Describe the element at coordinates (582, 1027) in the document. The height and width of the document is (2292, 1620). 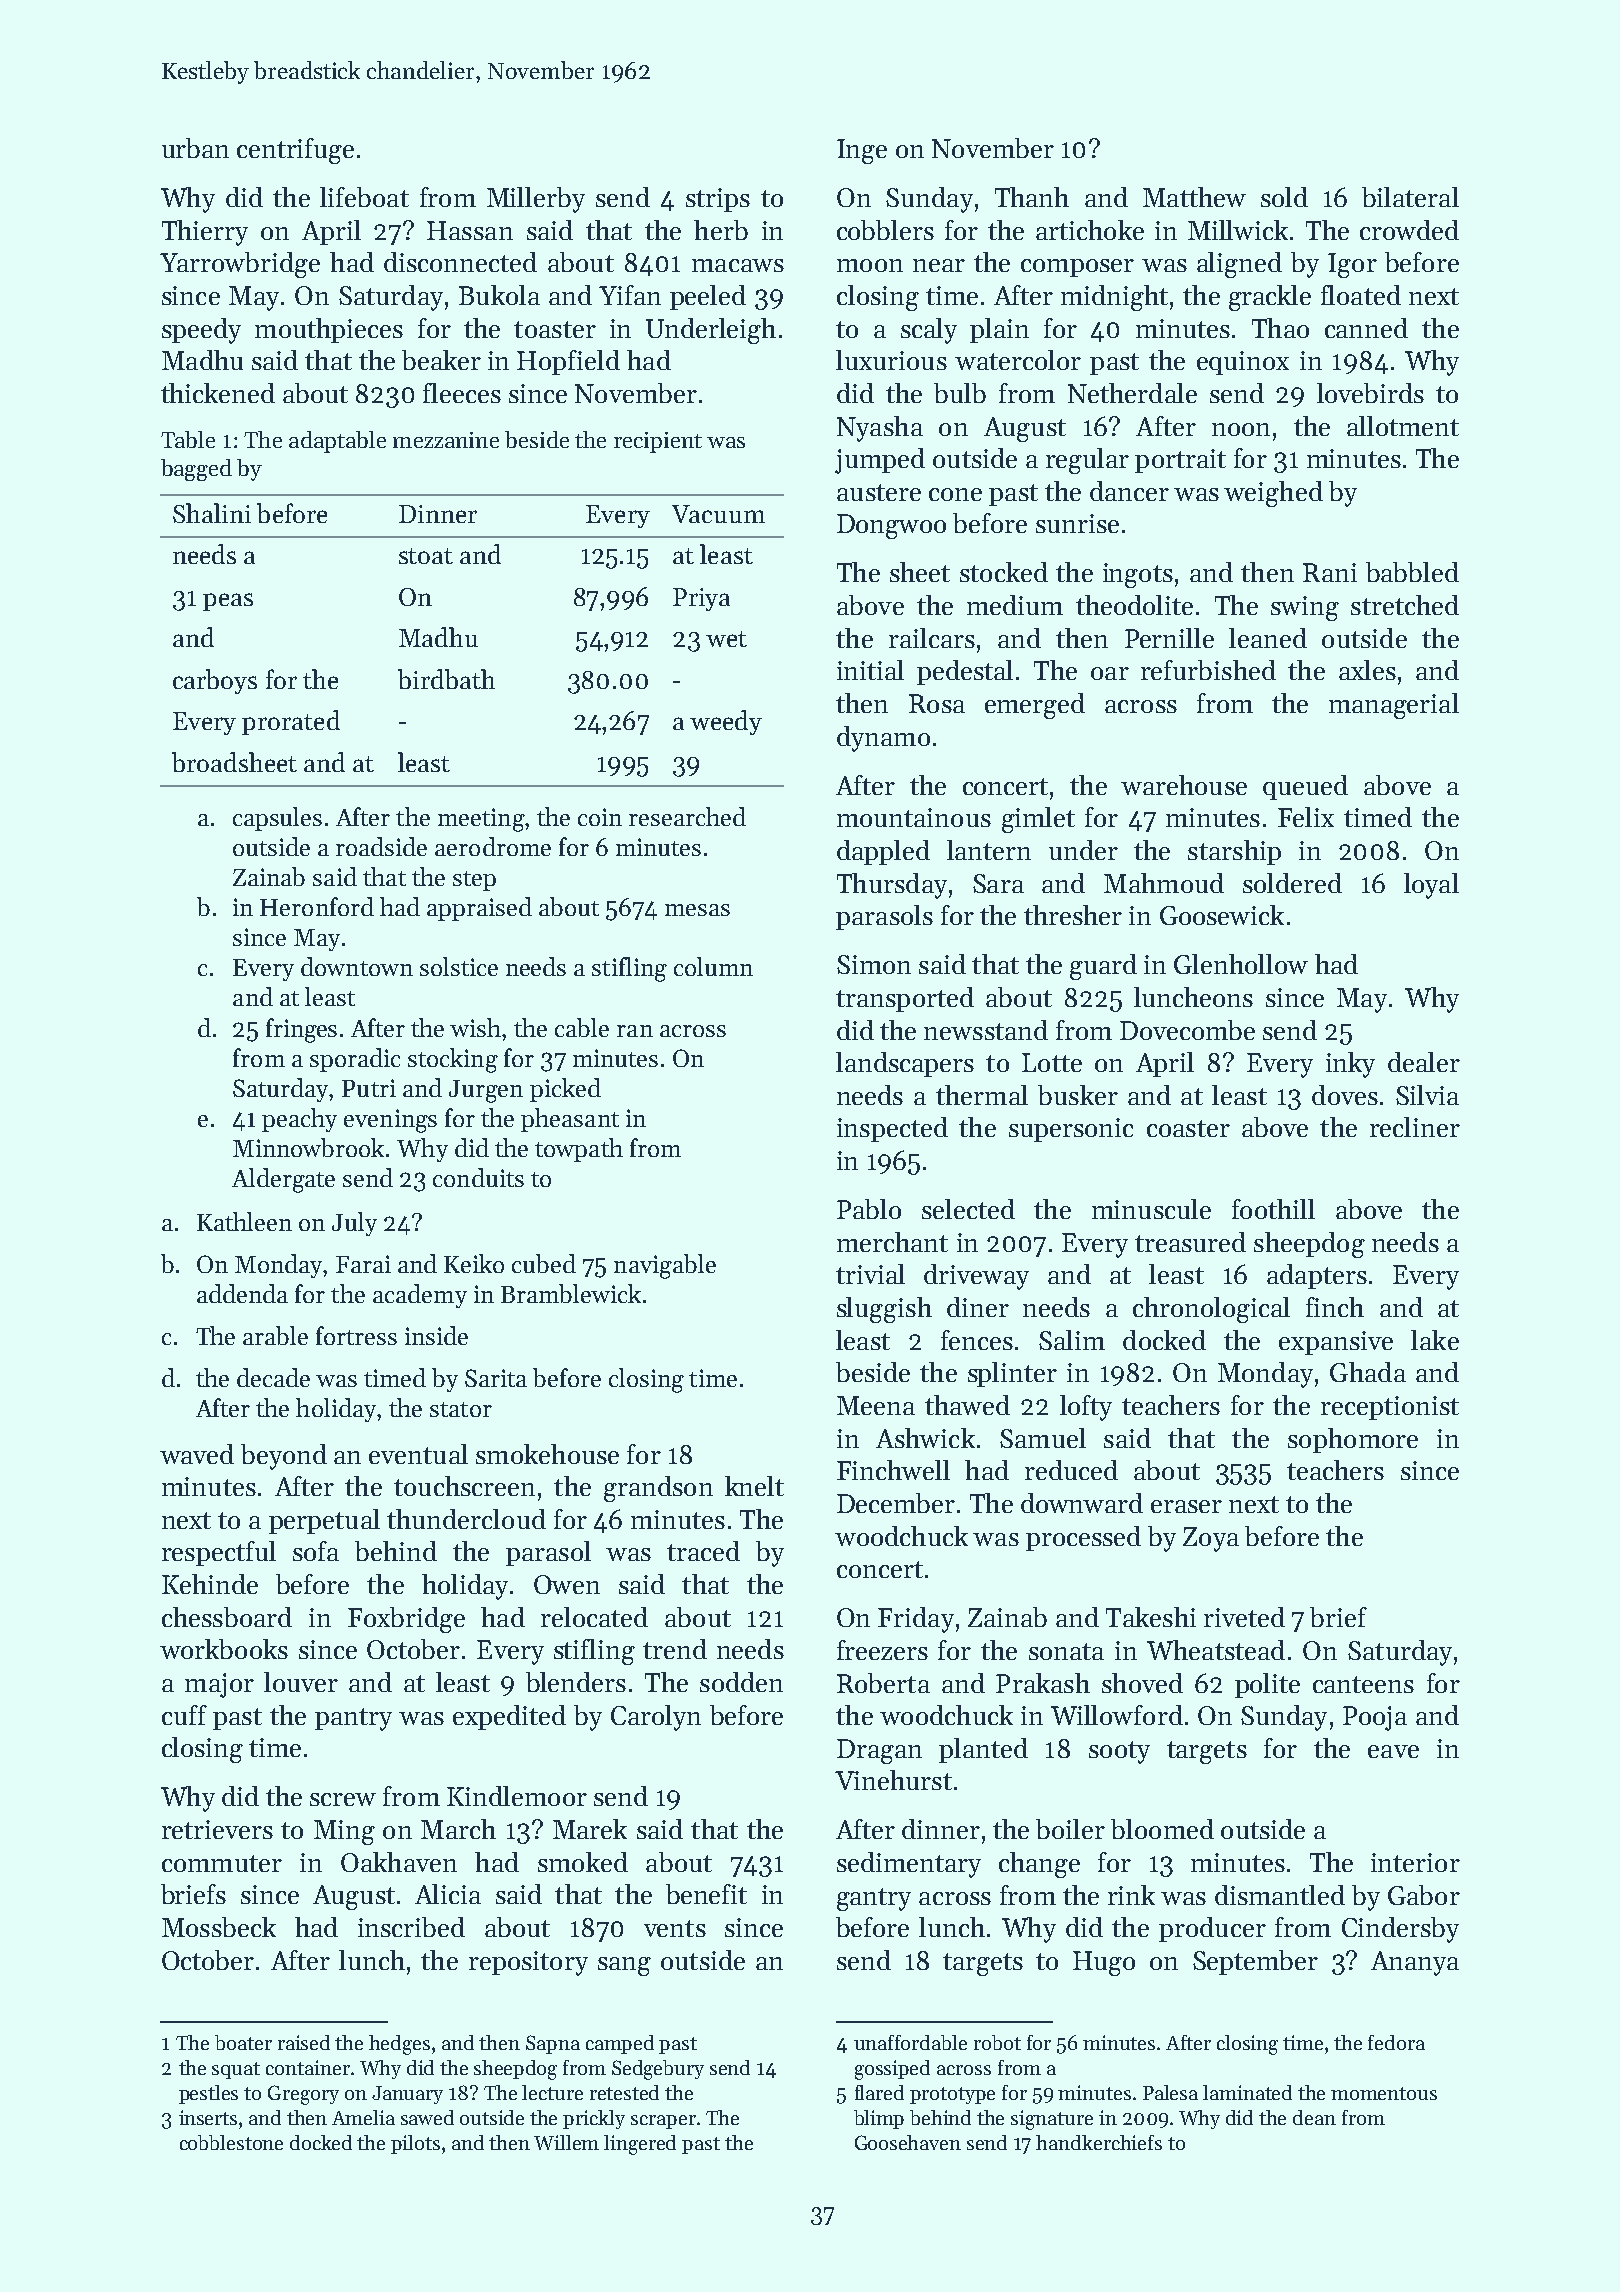
I see `cable` at that location.
